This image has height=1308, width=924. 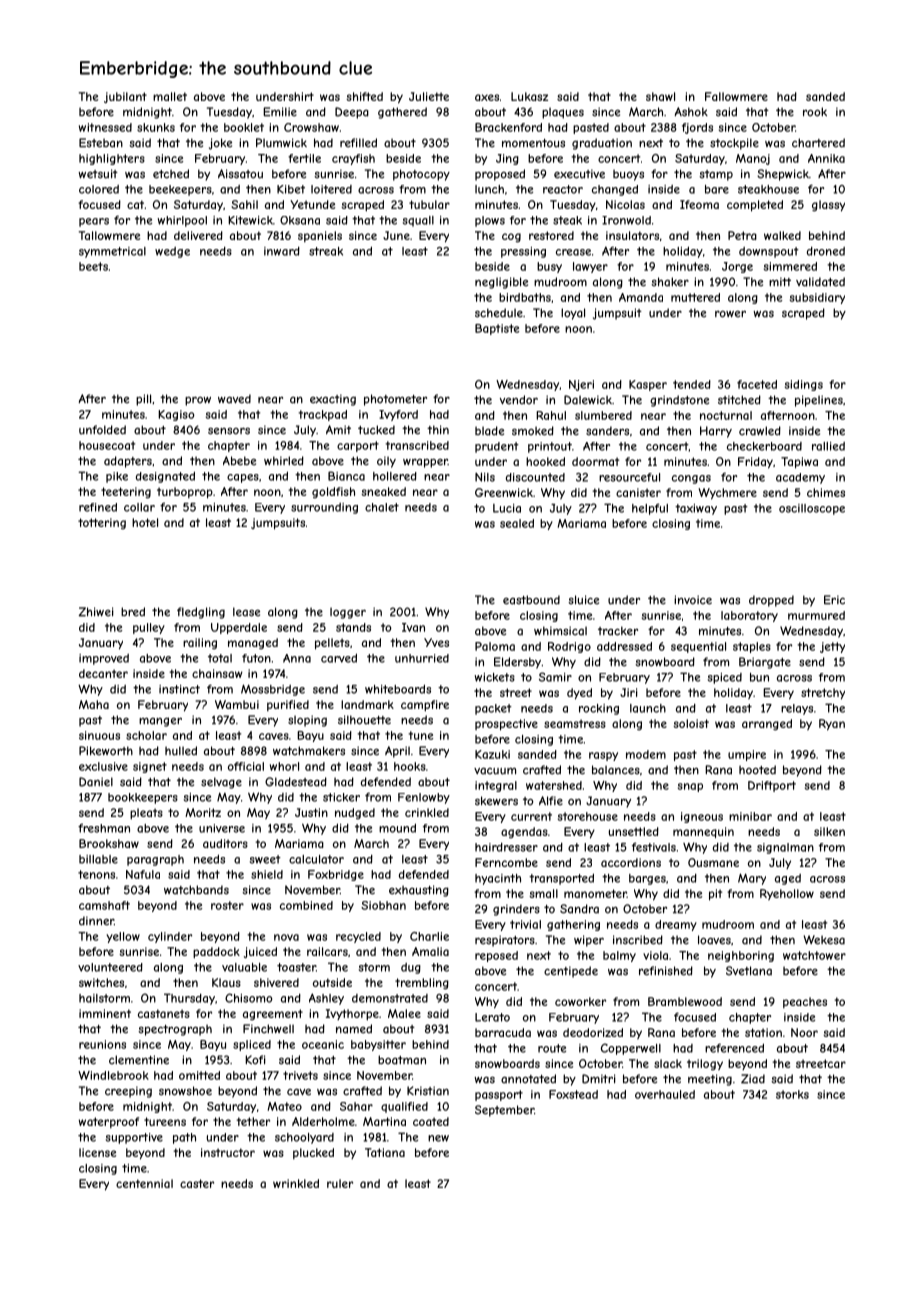 I want to click on spliced, so click(x=252, y=1045).
